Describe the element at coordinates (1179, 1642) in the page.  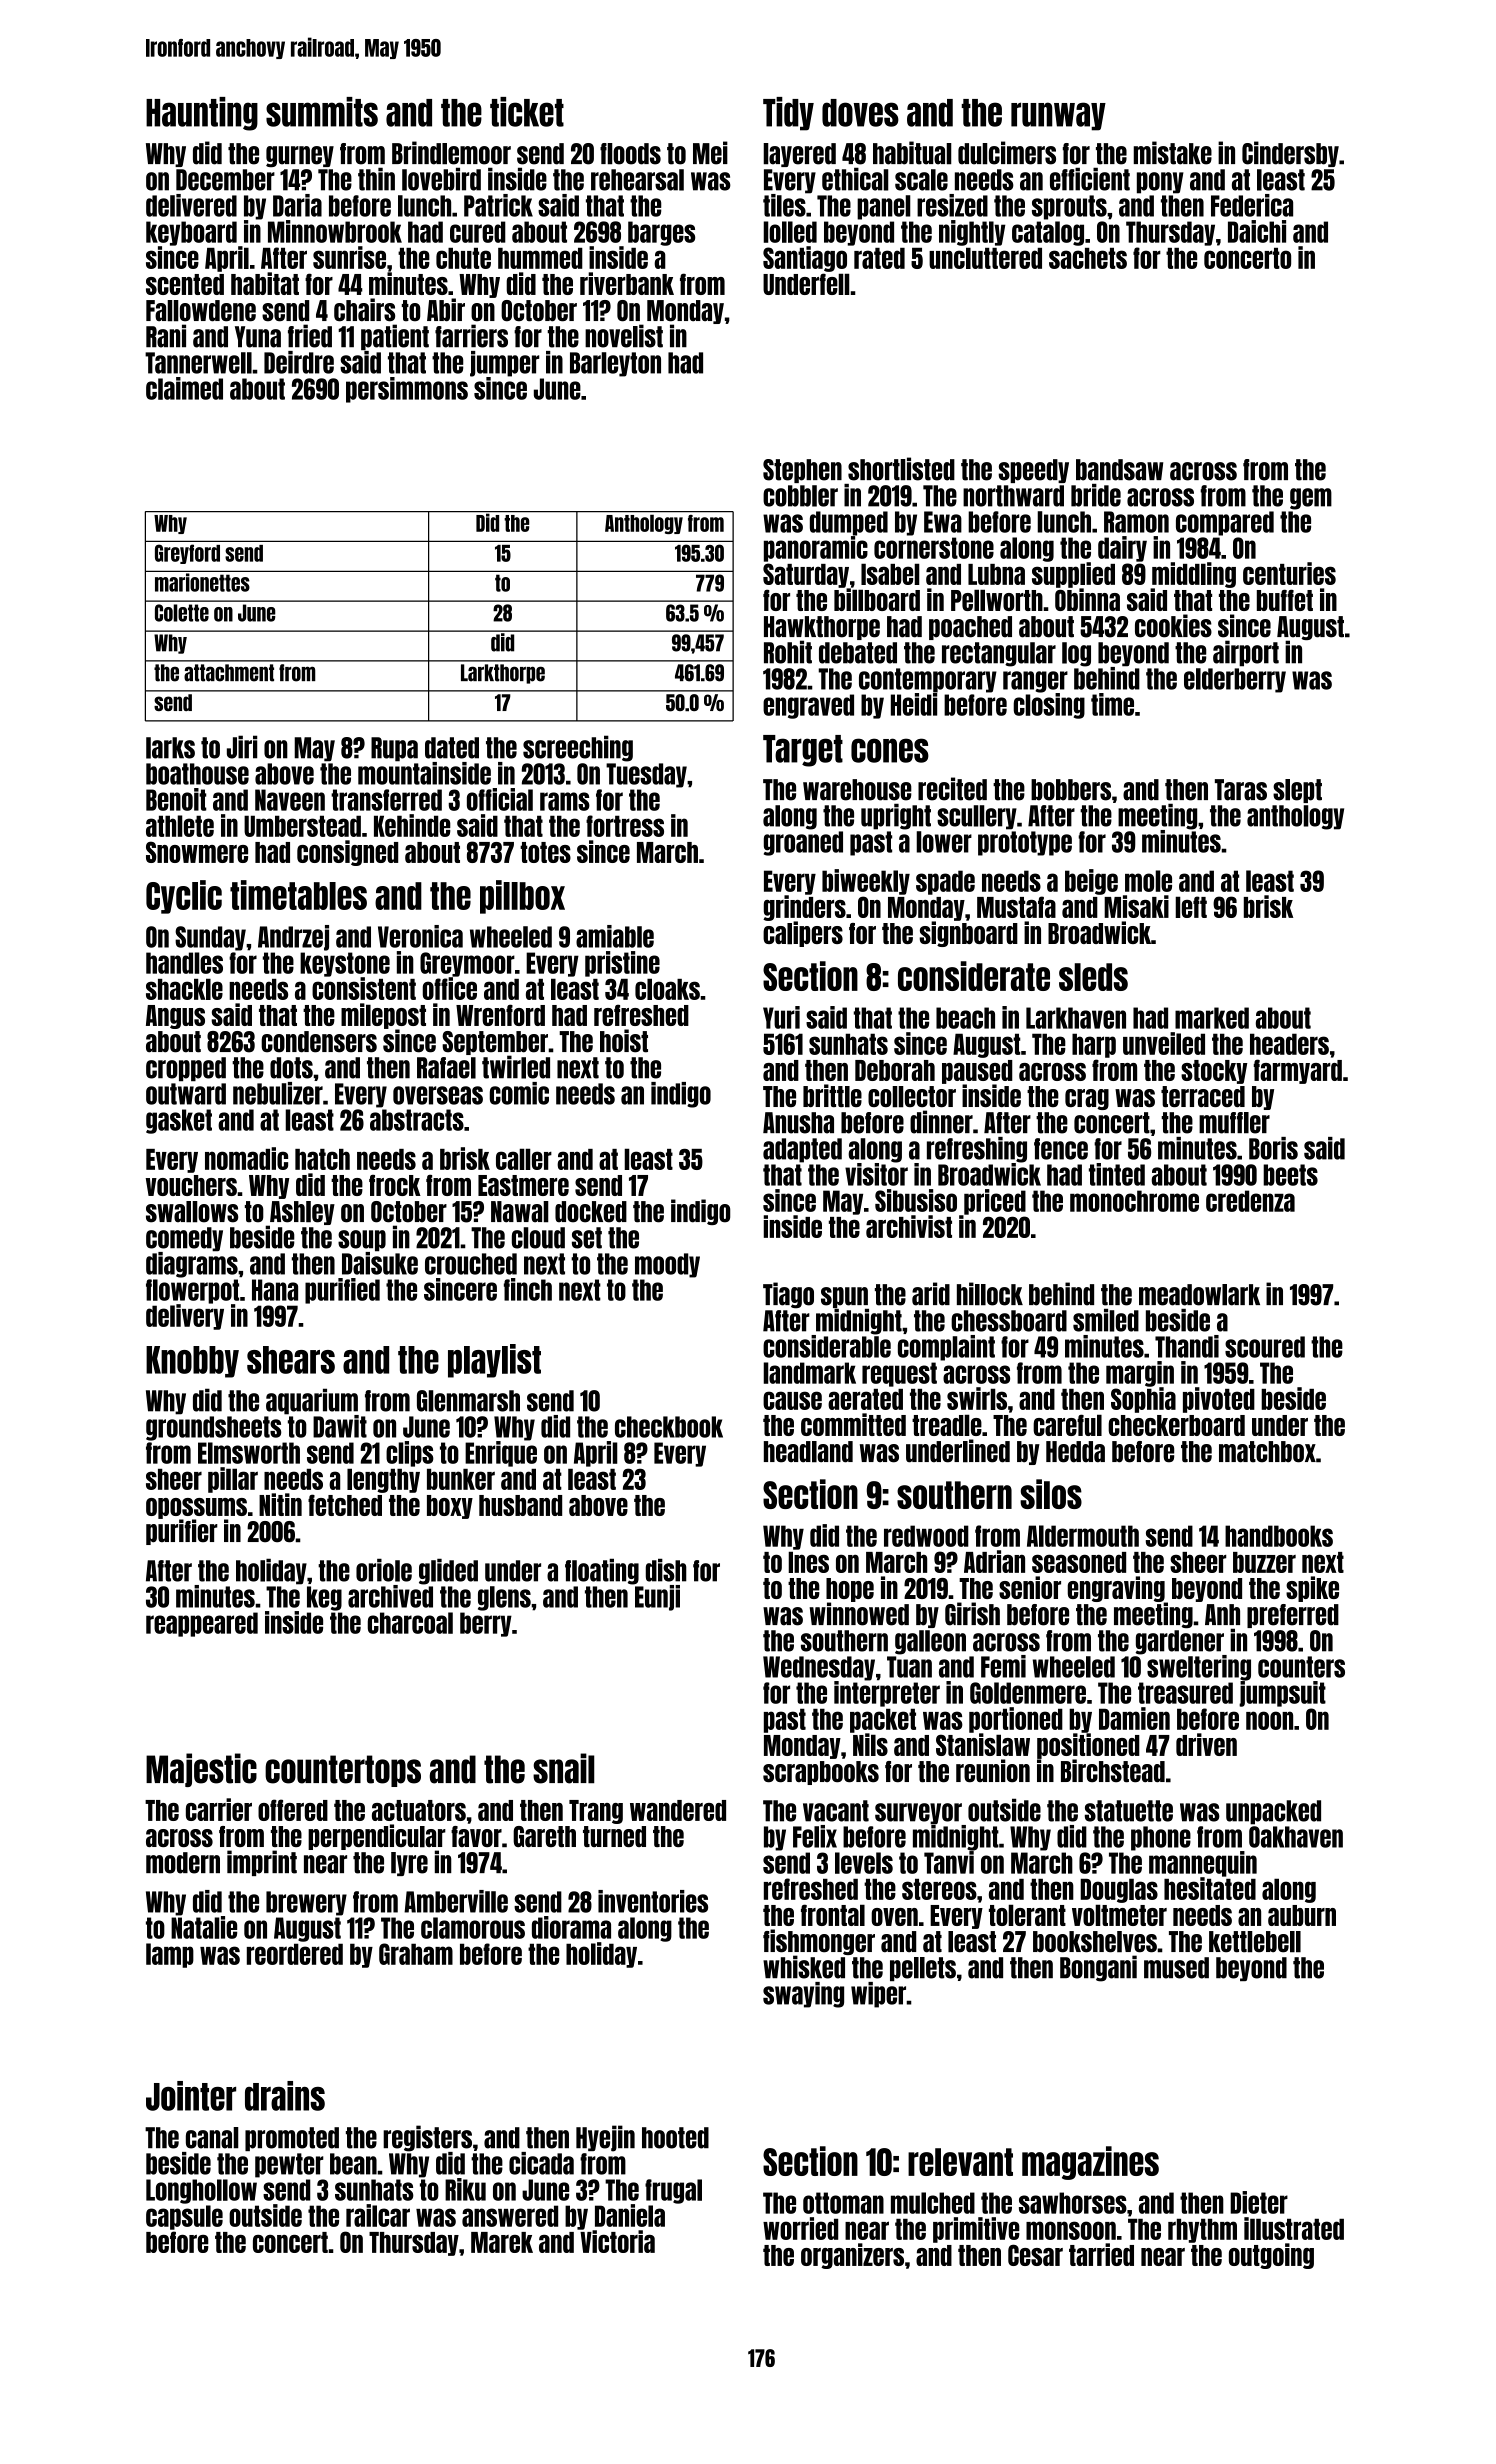
I see `gardener` at that location.
